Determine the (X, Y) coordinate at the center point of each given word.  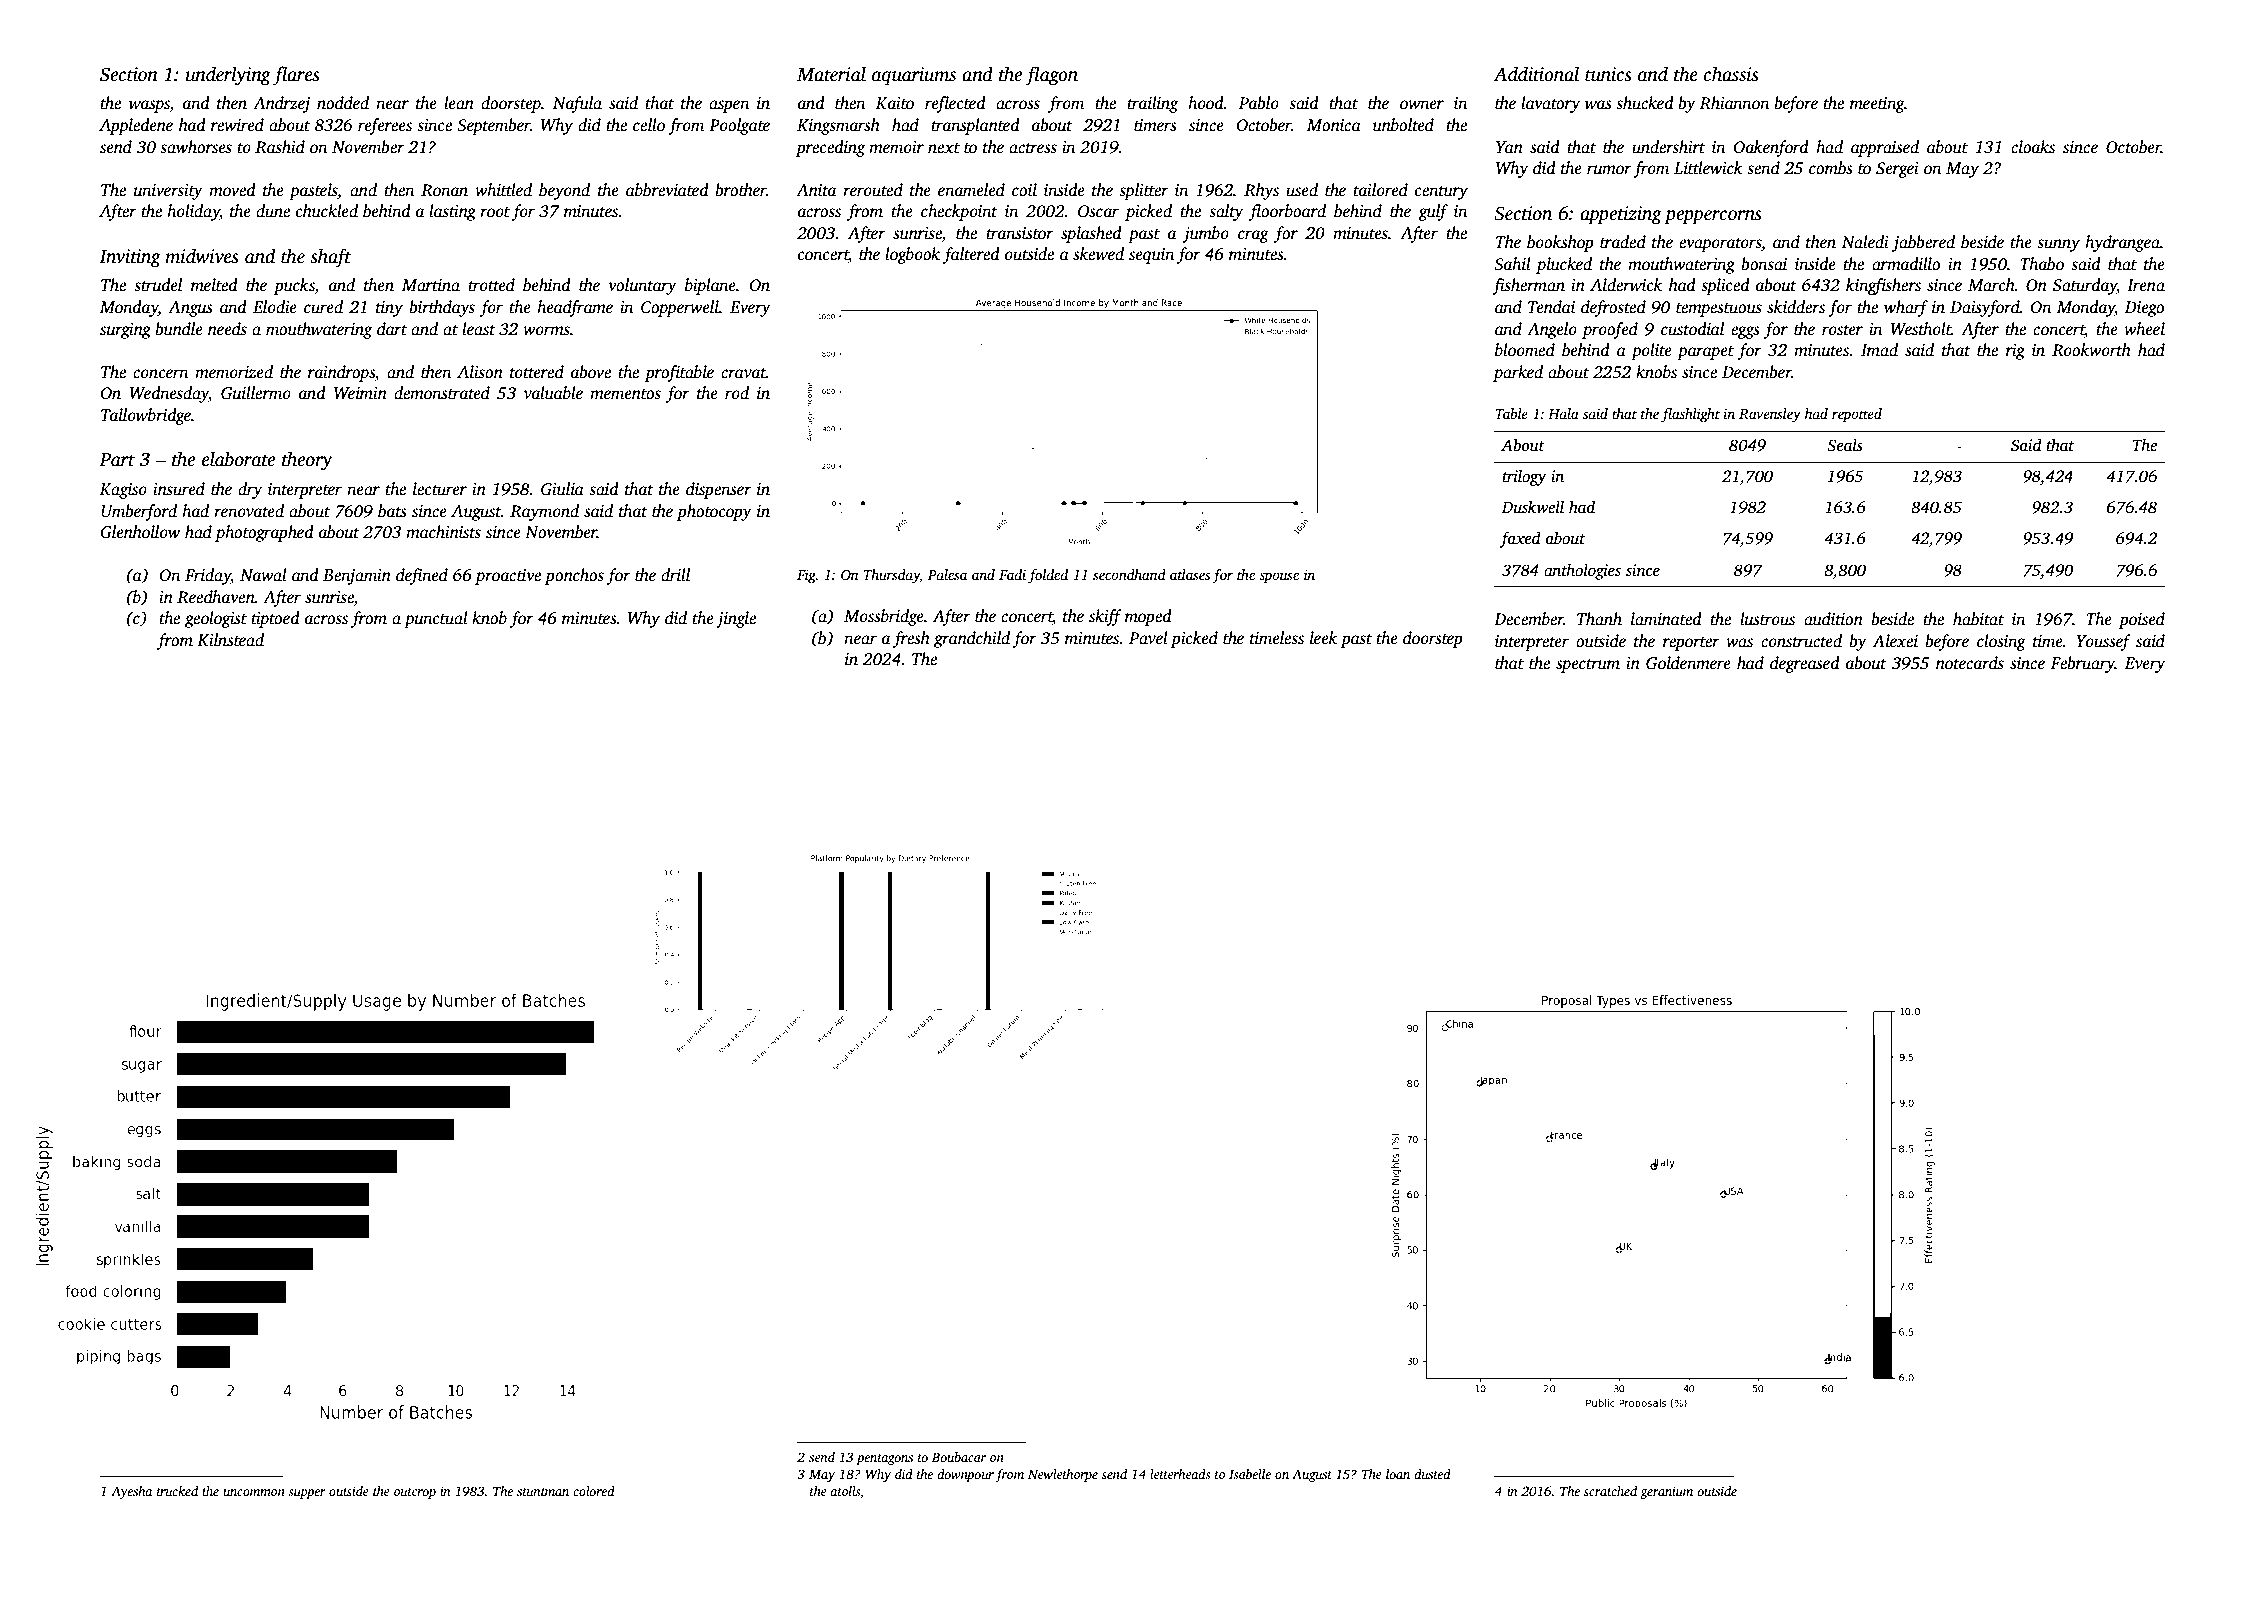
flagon (1051, 76)
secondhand (1129, 574)
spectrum (1588, 666)
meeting (1877, 105)
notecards (1970, 663)
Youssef (2103, 642)
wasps (149, 106)
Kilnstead (230, 640)
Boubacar (959, 1457)
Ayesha (131, 1492)
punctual (436, 619)
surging (125, 331)
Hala (1563, 413)
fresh (911, 639)
